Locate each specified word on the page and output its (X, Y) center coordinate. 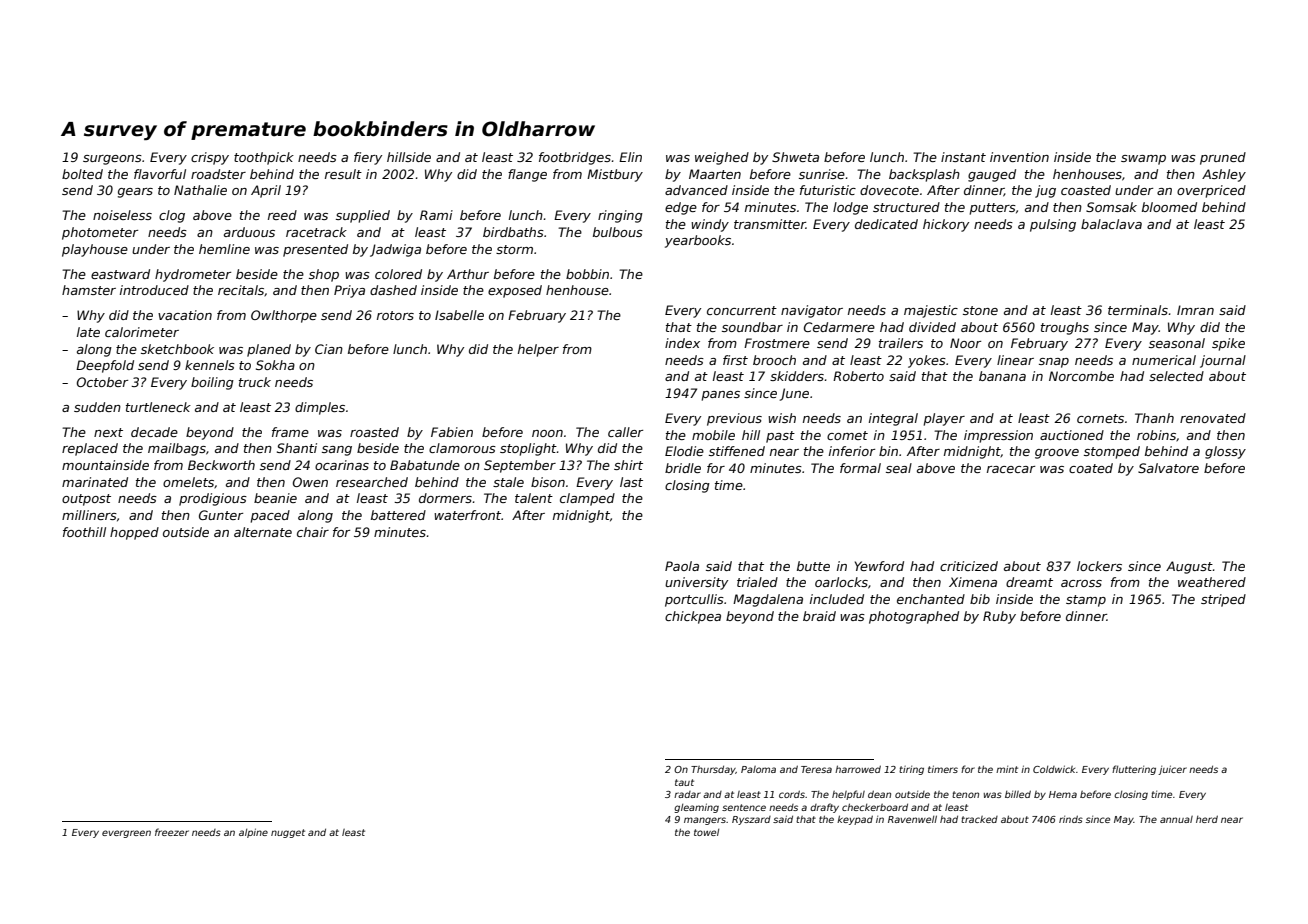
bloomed (1169, 207)
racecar (1011, 469)
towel (706, 832)
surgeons (112, 160)
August (1189, 567)
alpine (253, 833)
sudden (97, 407)
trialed (757, 582)
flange (527, 175)
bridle (683, 468)
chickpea (693, 617)
